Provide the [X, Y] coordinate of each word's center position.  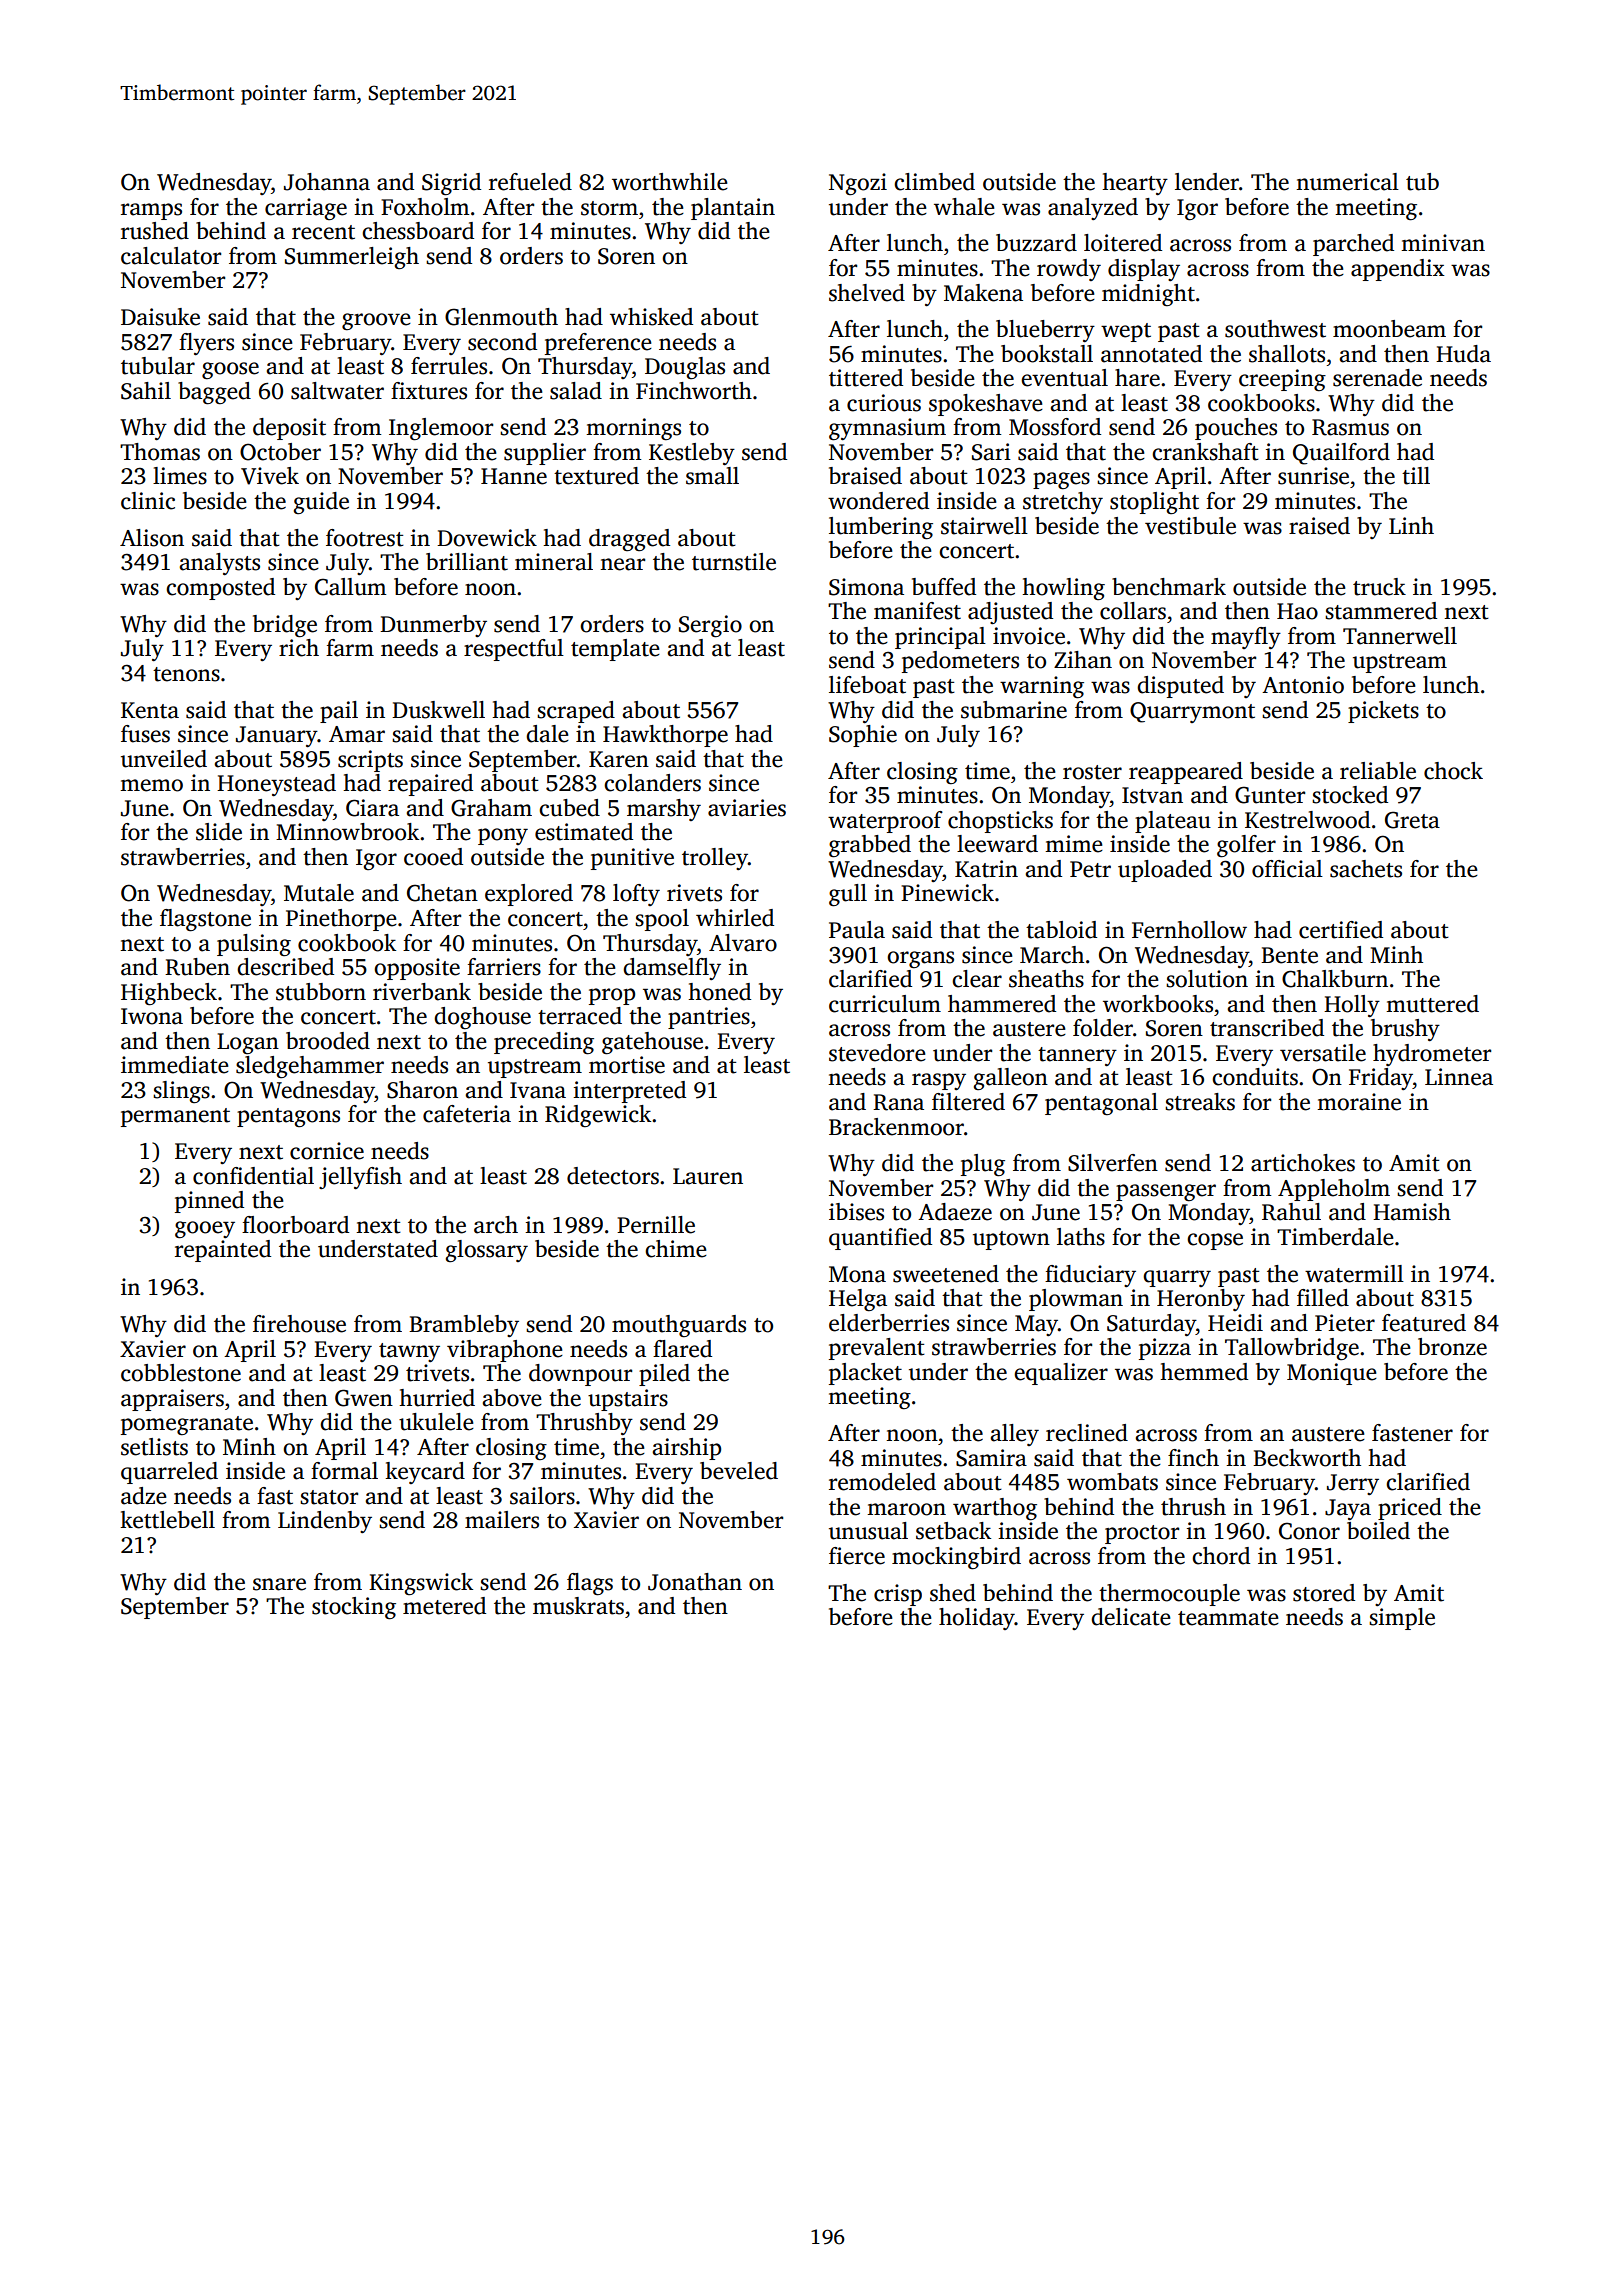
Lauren [708, 1176]
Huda [1463, 354]
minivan [1443, 243]
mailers [502, 1520]
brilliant [467, 562]
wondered [878, 501]
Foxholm [425, 207]
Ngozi [858, 184]
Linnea [1459, 1077]
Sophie [863, 736]
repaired [430, 785]
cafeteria [467, 1114]
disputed [1180, 687]
